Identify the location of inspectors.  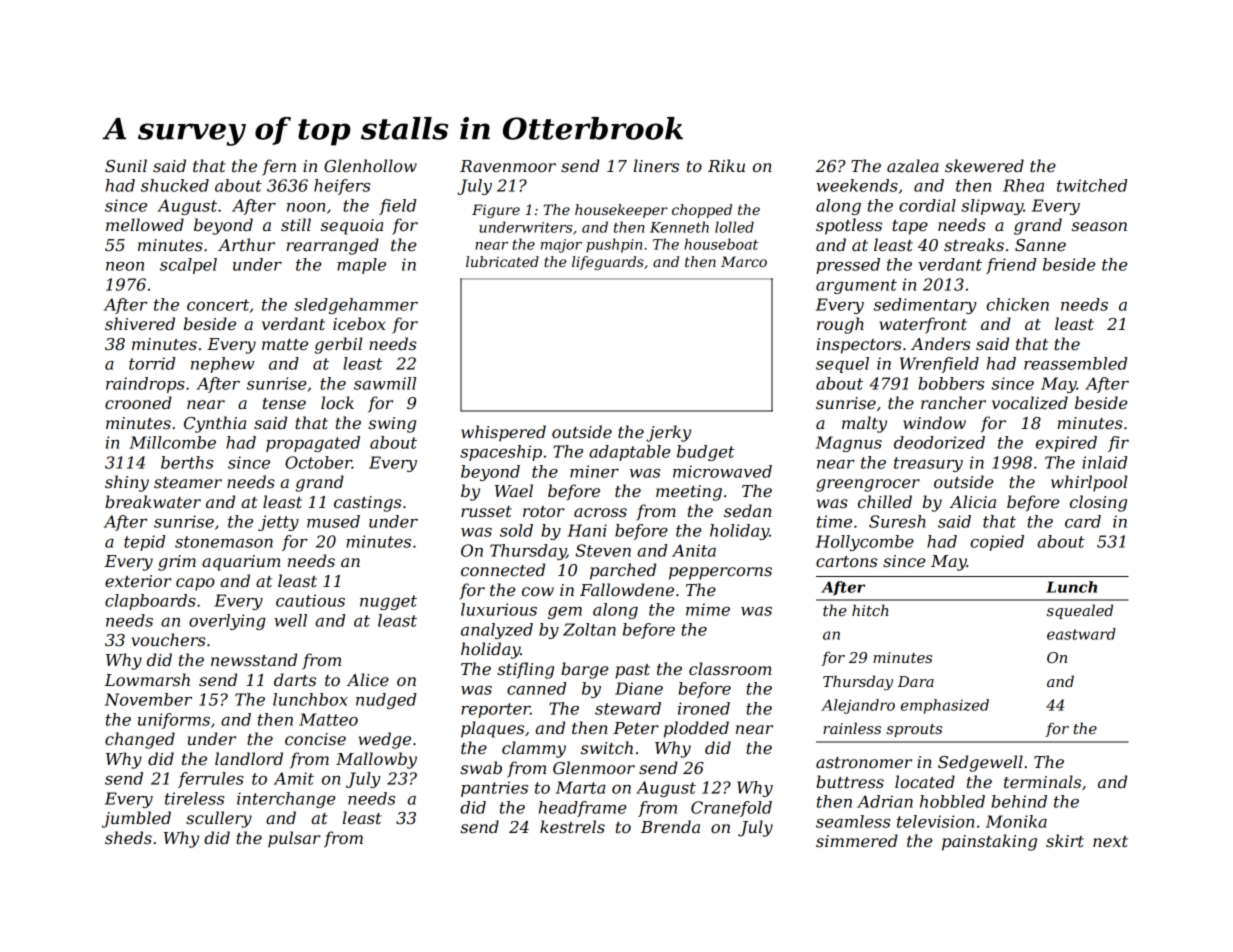
(858, 346).
